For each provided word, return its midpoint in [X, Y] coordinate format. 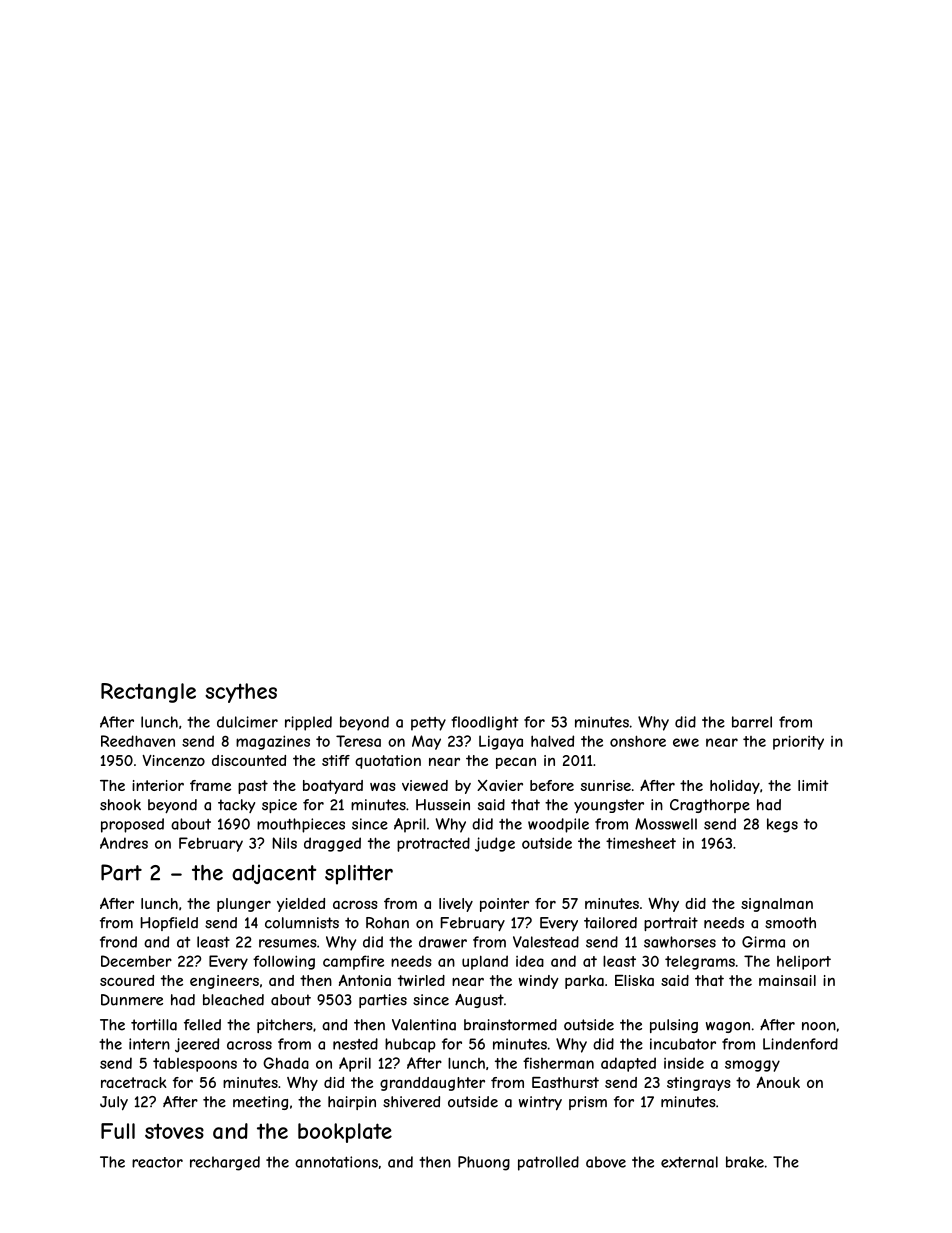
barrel [752, 722]
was [383, 787]
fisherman [558, 1063]
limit [813, 785]
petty [428, 723]
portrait [671, 924]
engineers [224, 982]
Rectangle [148, 693]
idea [530, 961]
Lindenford [800, 1044]
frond [118, 942]
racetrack [134, 1082]
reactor [157, 1162]
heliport [804, 963]
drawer [443, 942]
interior [158, 785]
